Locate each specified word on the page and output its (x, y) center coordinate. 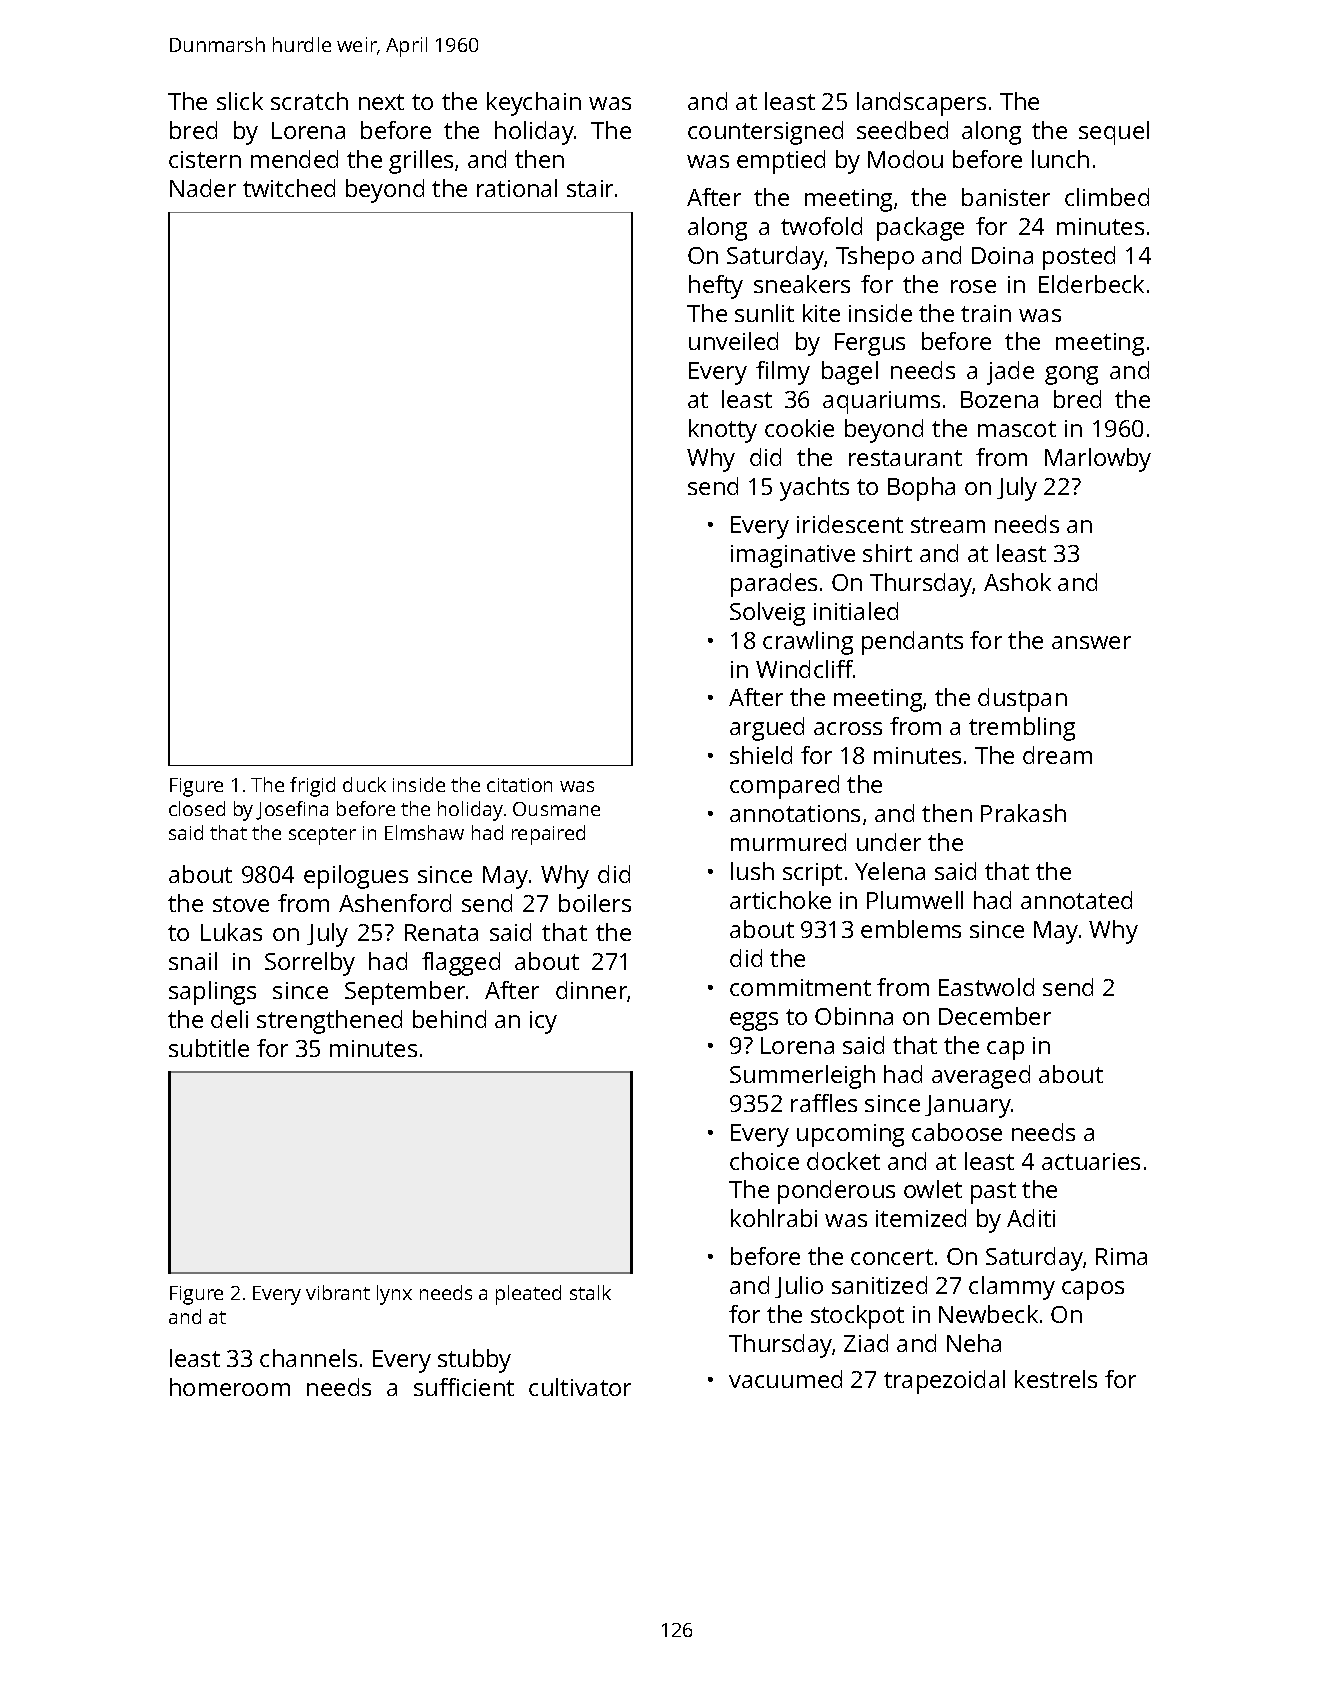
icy (543, 1022)
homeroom (230, 1387)
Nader (203, 188)
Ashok (1017, 582)
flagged (461, 964)
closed (197, 808)
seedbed (902, 130)
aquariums (881, 402)
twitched (289, 188)
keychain (534, 104)
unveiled (733, 341)
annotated (1076, 900)
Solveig (767, 614)
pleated (528, 1295)
